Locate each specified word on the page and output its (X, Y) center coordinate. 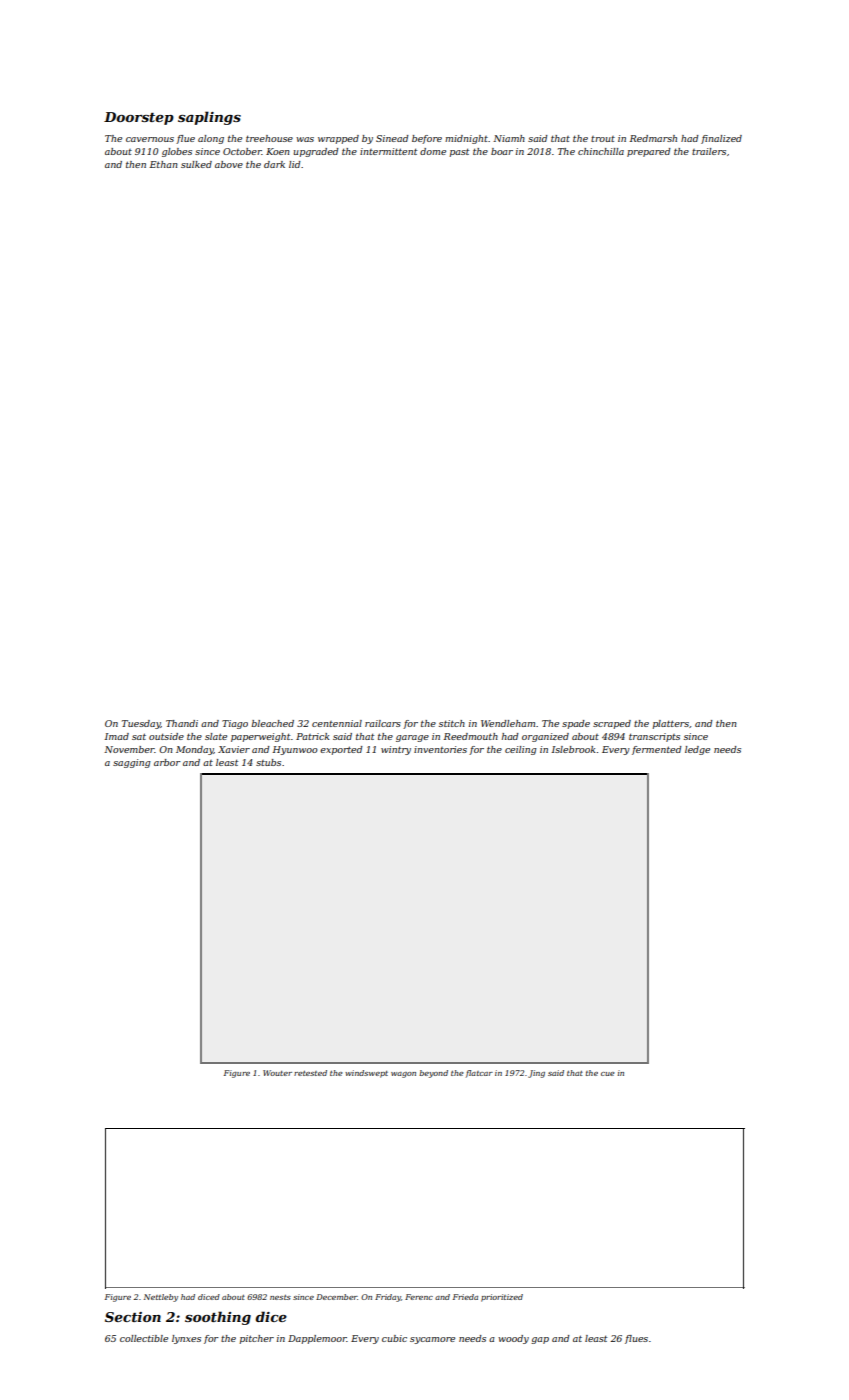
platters (671, 724)
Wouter (277, 1073)
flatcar (479, 1074)
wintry (396, 750)
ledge (697, 750)
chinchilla (601, 151)
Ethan (164, 164)
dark (274, 164)
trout (603, 139)
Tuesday (141, 724)
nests (280, 1297)
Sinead (392, 138)
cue (608, 1074)
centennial (337, 723)
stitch (452, 723)
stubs (268, 762)
